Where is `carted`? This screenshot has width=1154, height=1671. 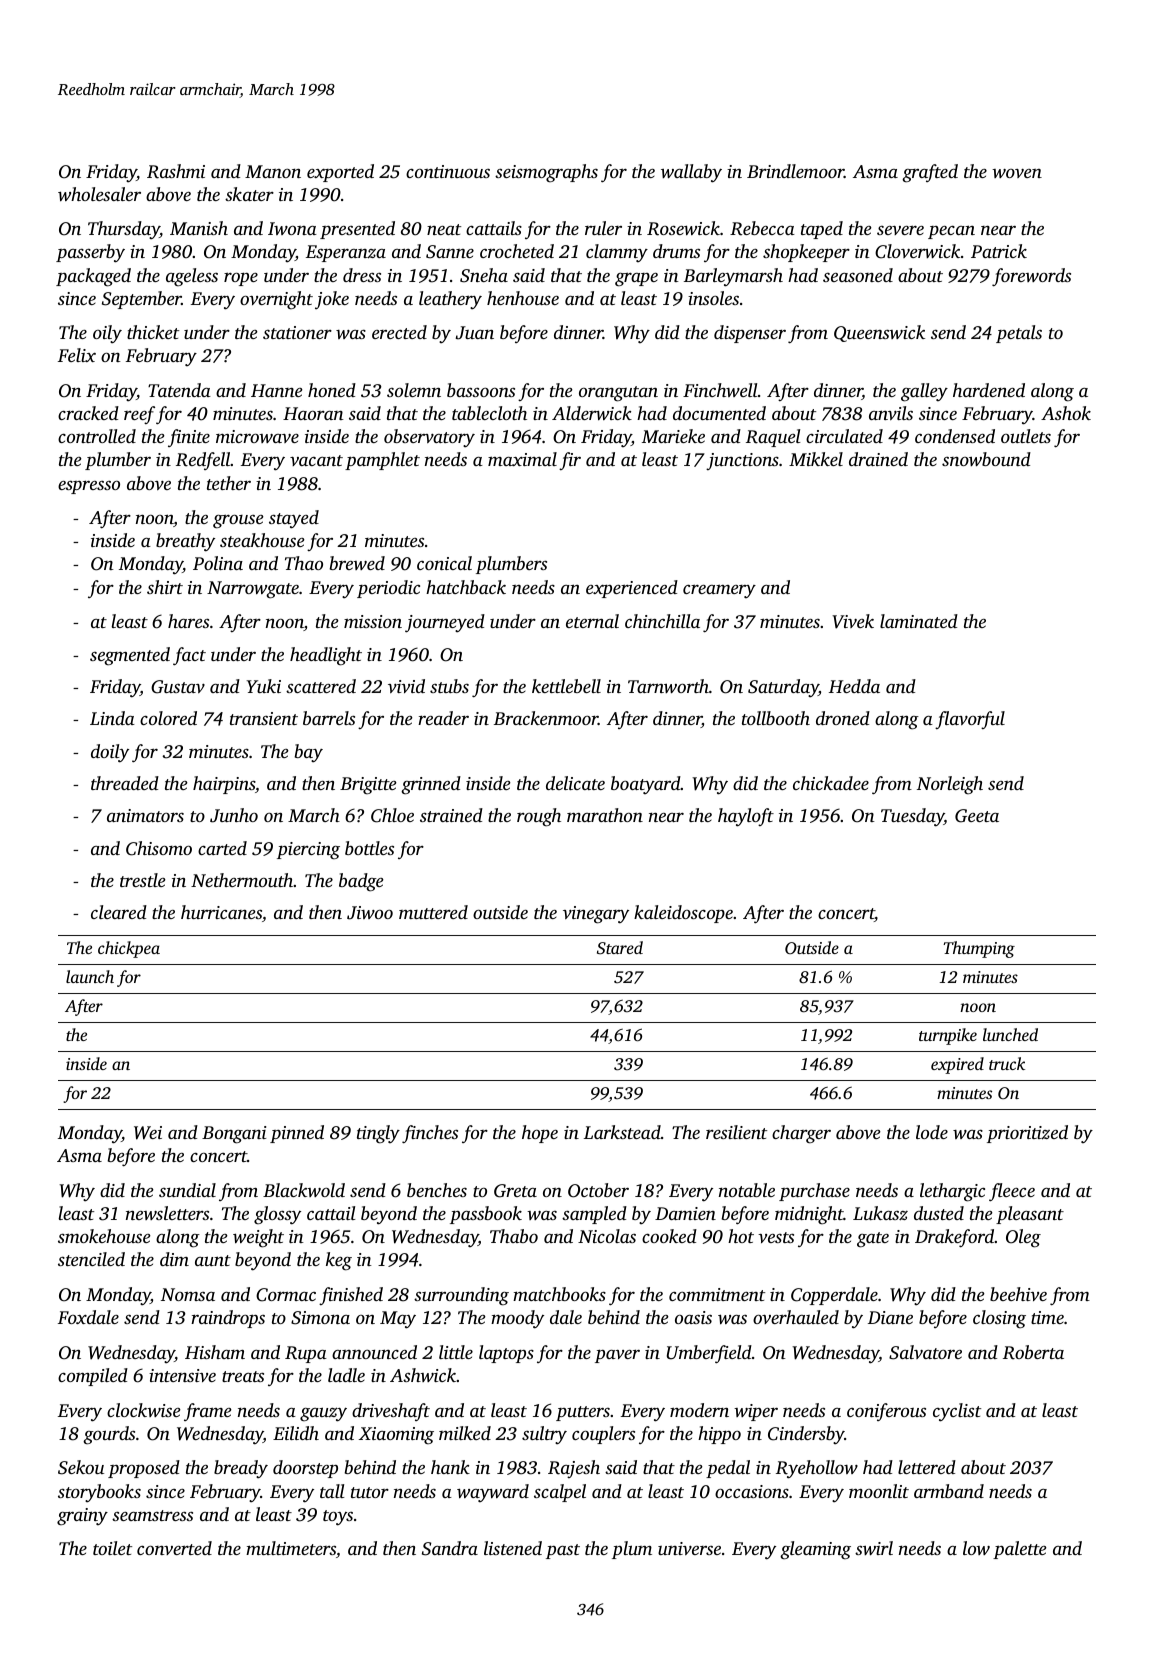
carted is located at coordinates (222, 848).
